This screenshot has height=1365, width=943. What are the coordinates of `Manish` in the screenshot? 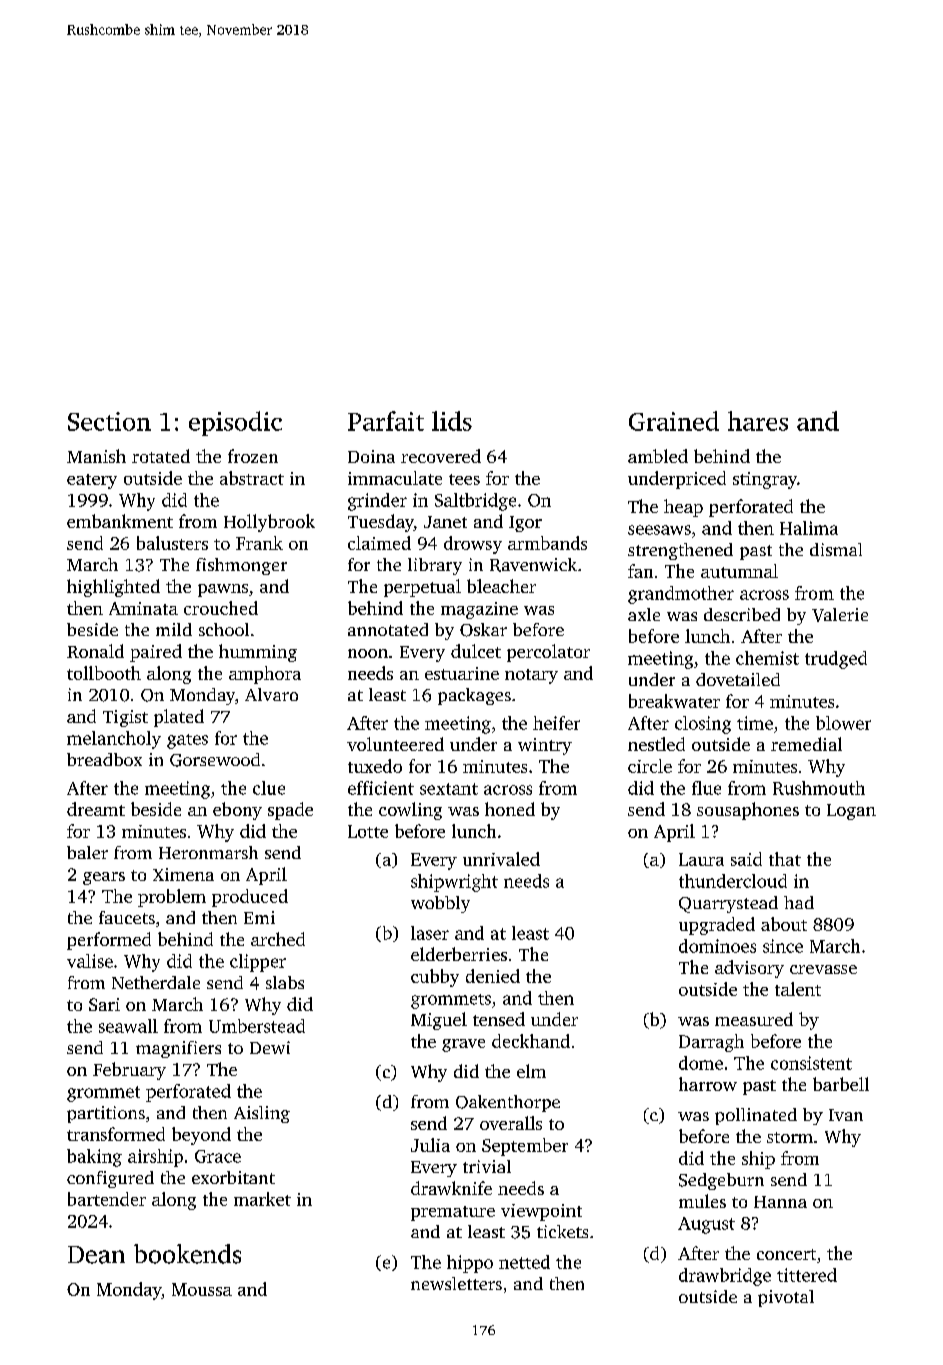 It's located at (96, 456).
